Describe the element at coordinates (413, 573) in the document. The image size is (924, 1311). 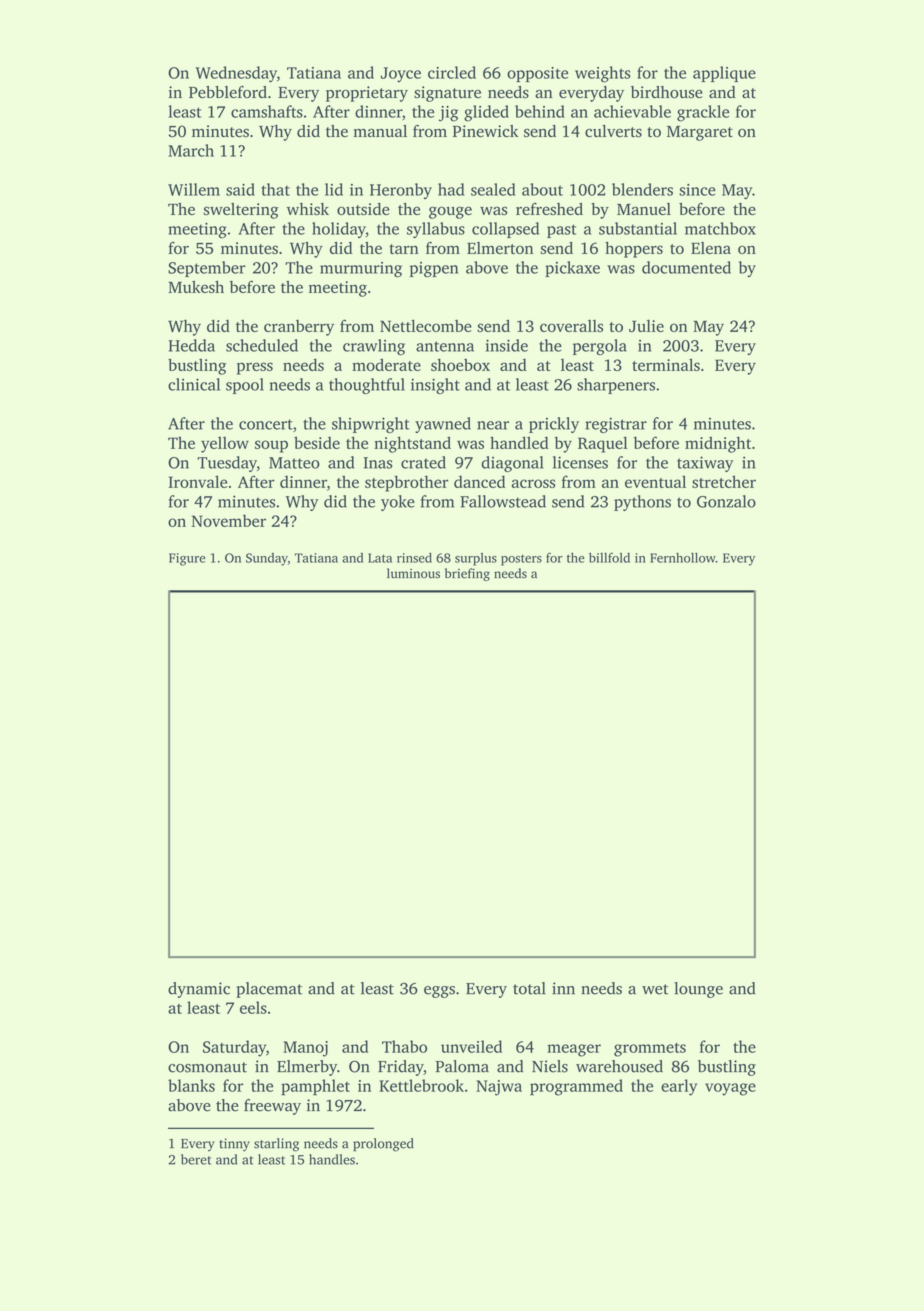
I see `luminous` at that location.
